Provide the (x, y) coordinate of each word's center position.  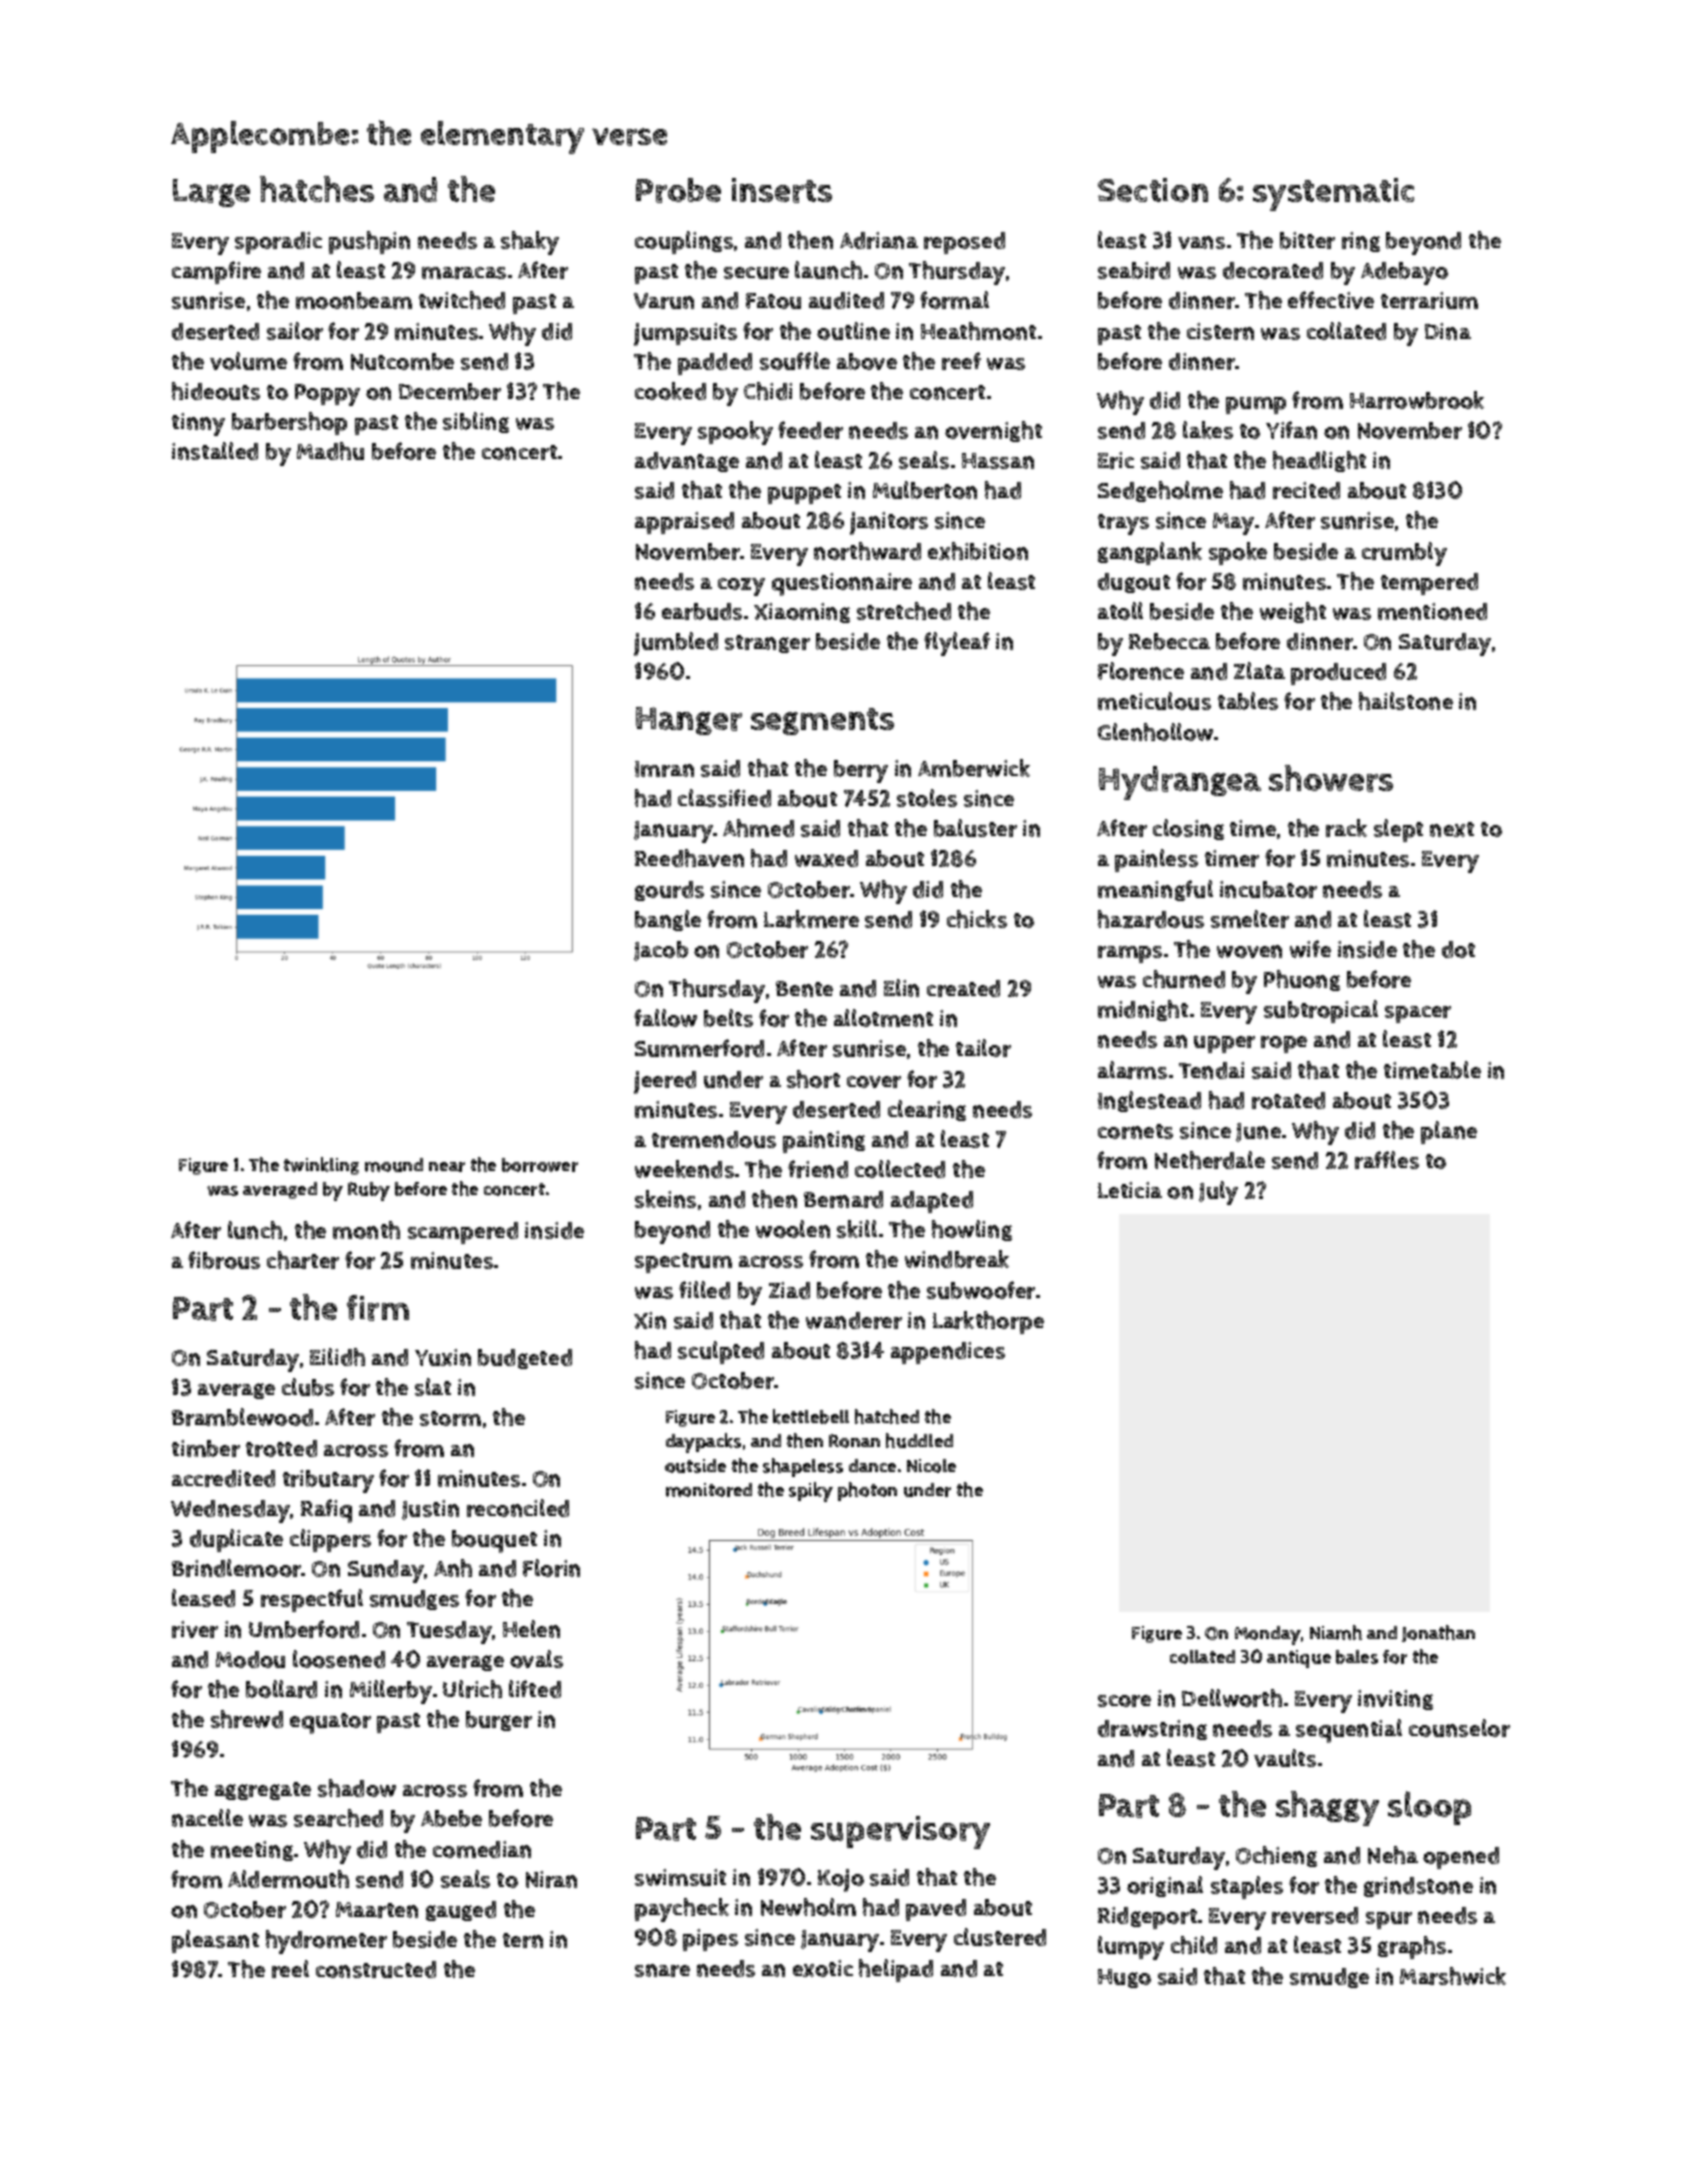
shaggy (1327, 1808)
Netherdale (1210, 1160)
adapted (932, 1202)
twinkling (321, 1166)
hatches (317, 189)
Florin (551, 1568)
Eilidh (337, 1357)
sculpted (721, 1352)
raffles (1387, 1160)
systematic (1333, 194)
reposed (964, 243)
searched (338, 1818)
